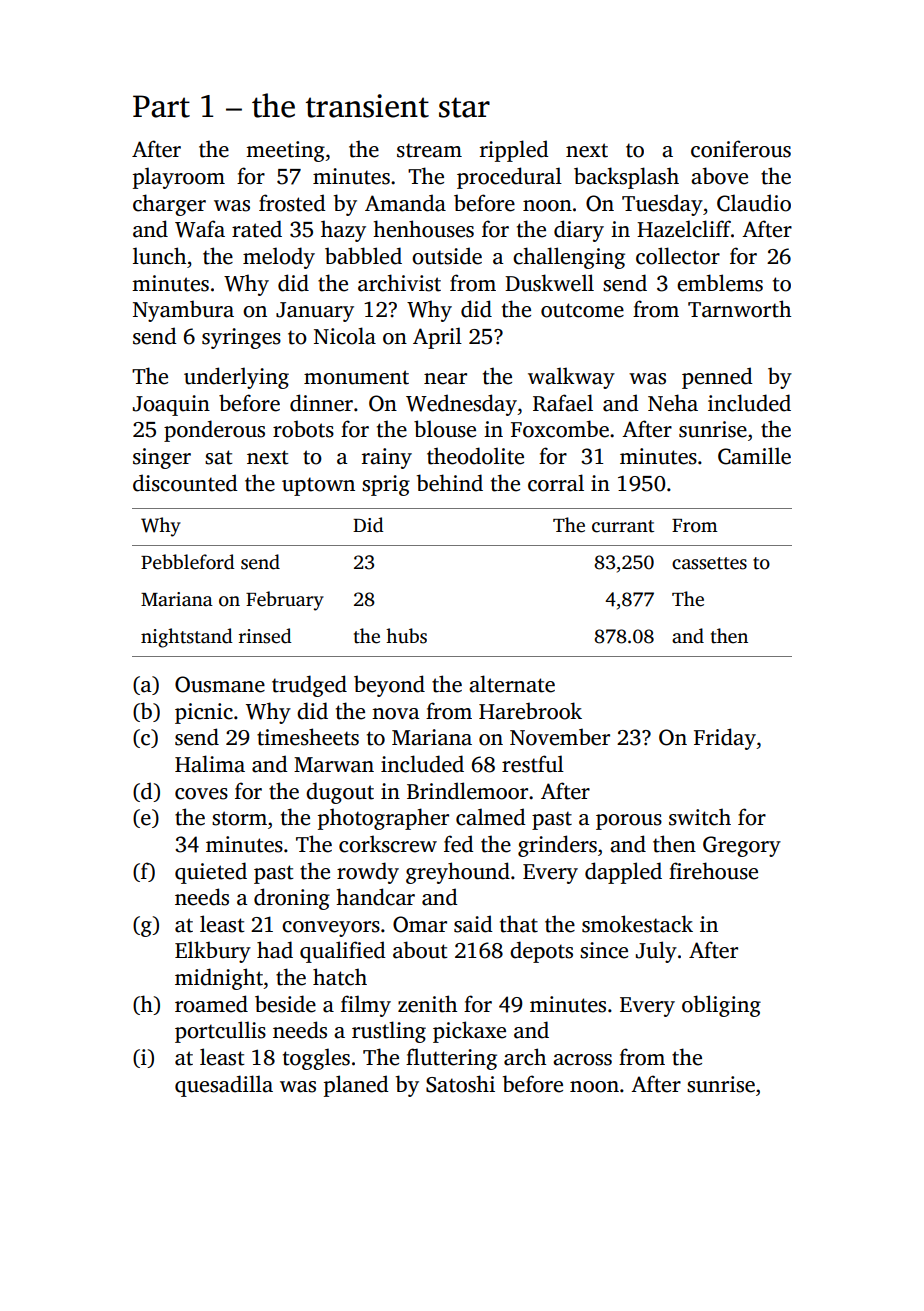 This page has width=924, height=1311. I want to click on nova, so click(396, 714).
